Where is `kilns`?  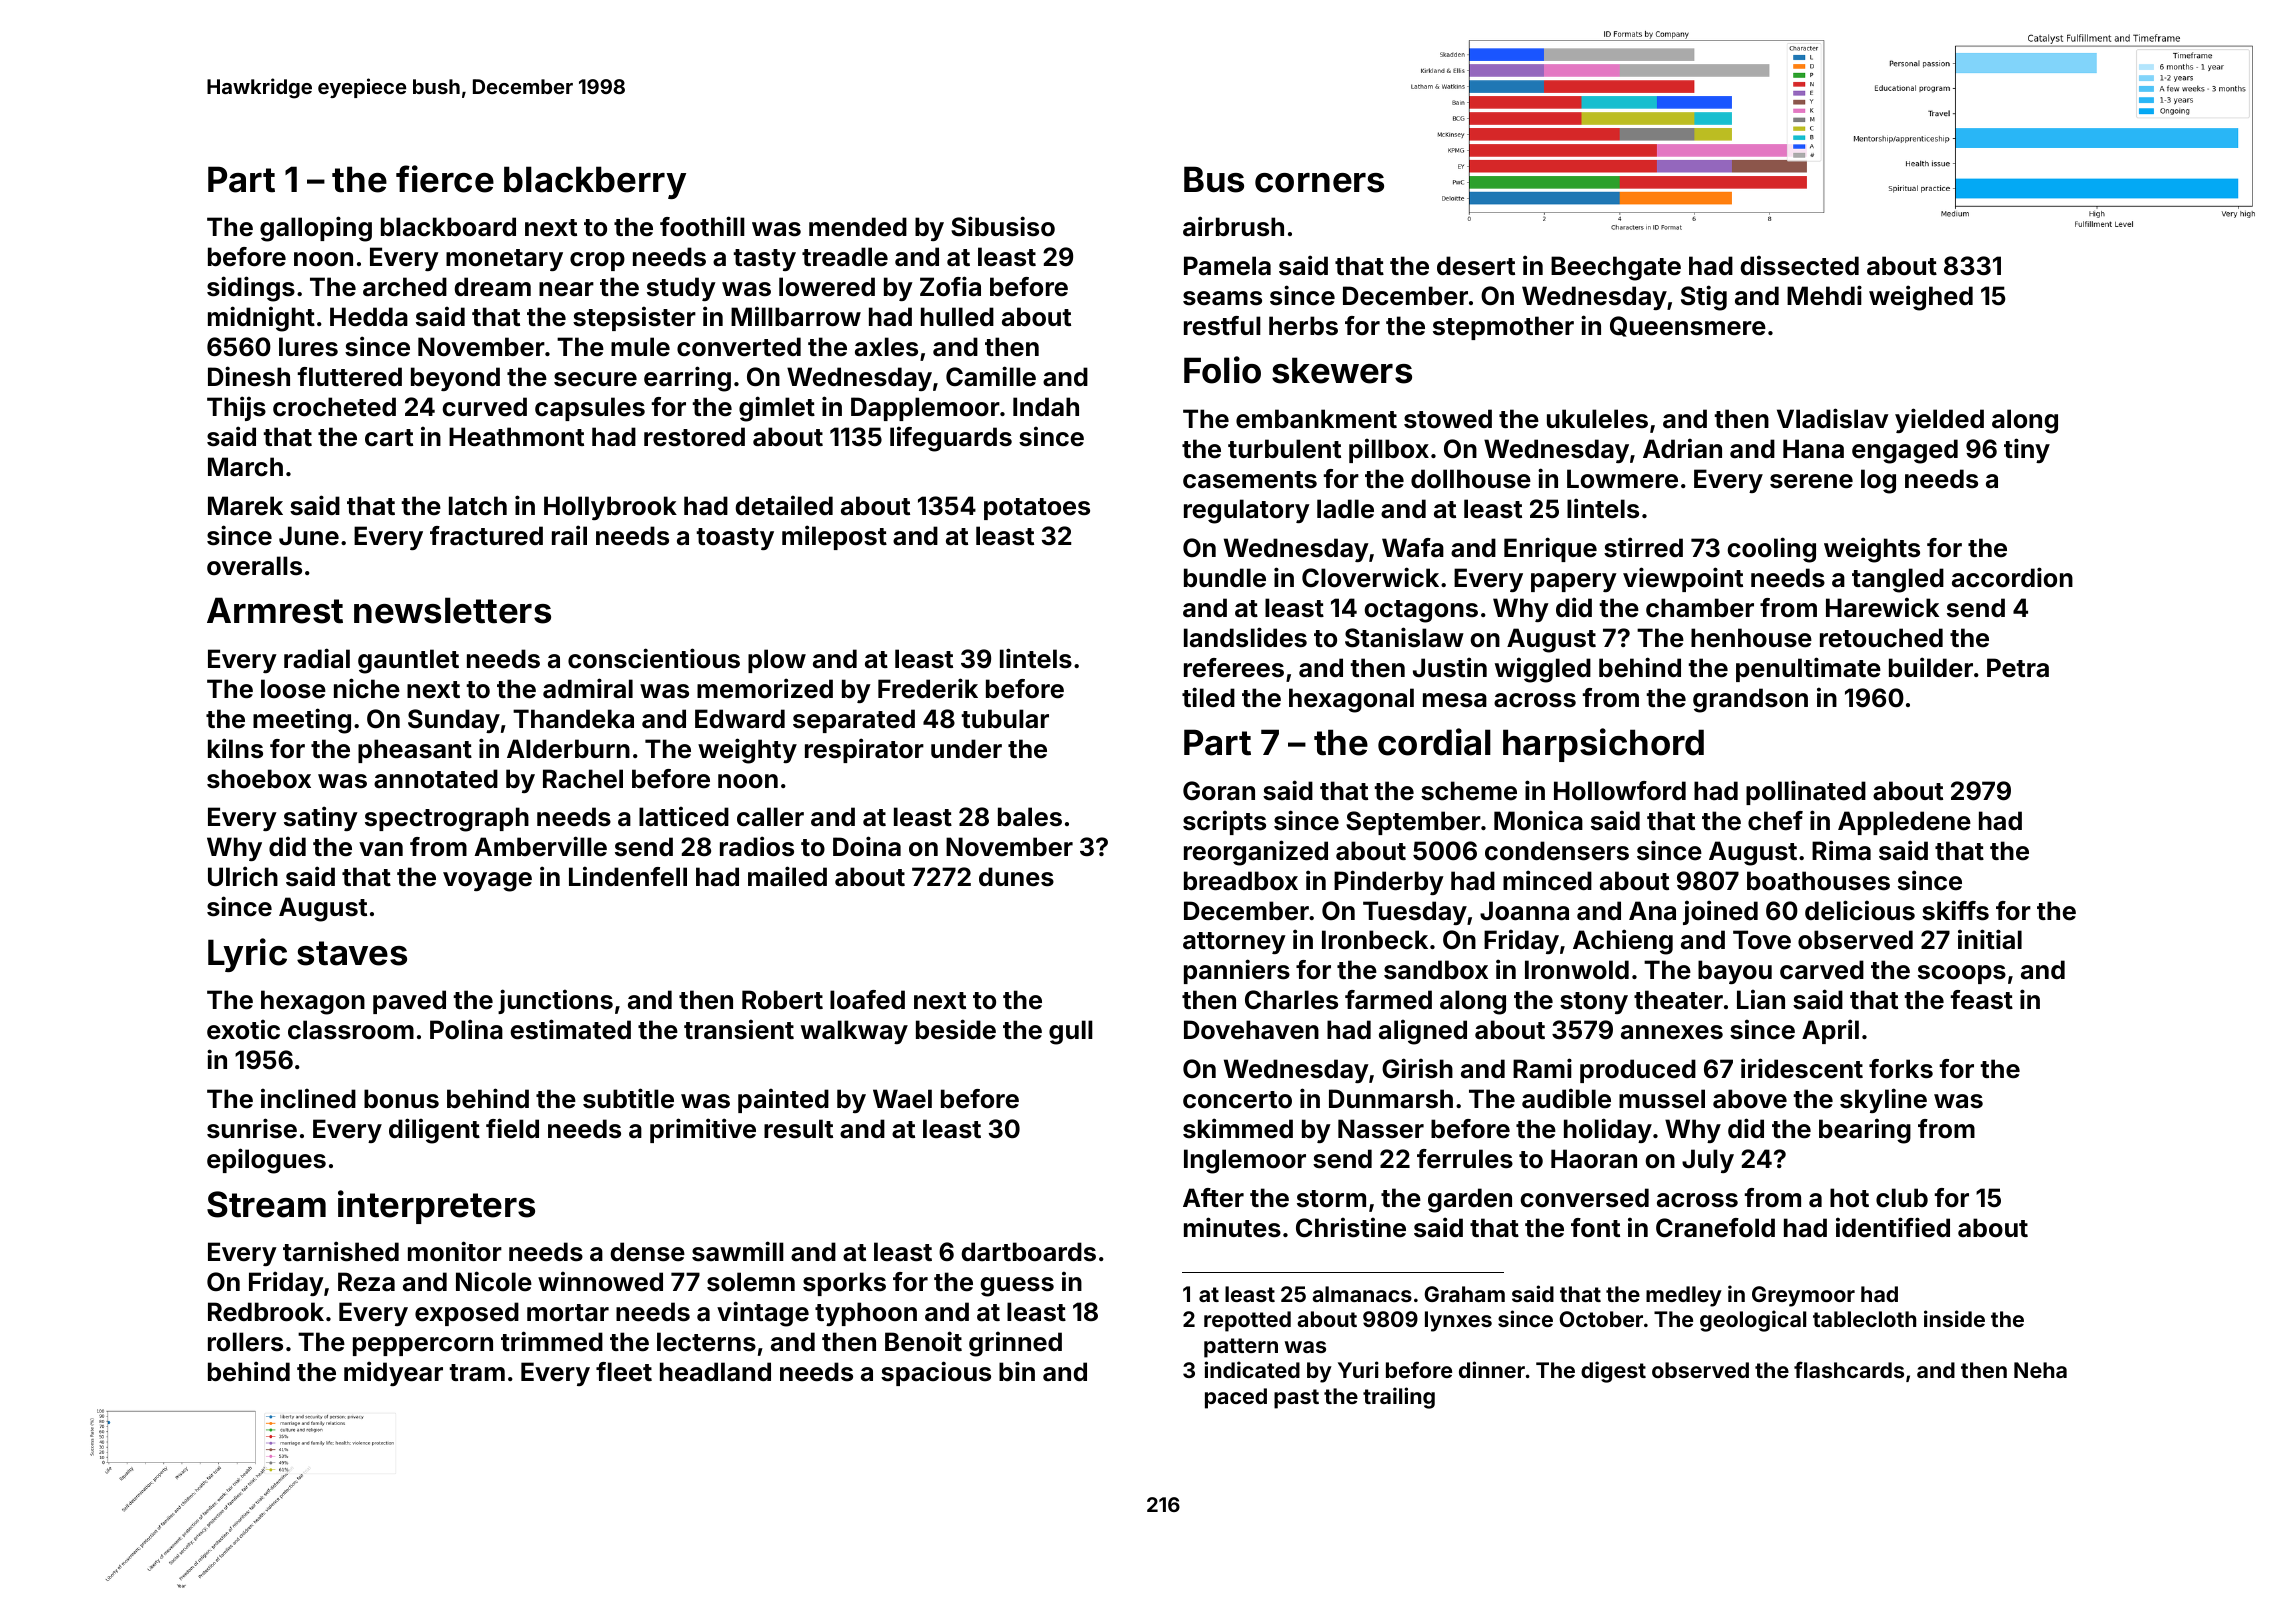
kilns is located at coordinates (235, 748).
